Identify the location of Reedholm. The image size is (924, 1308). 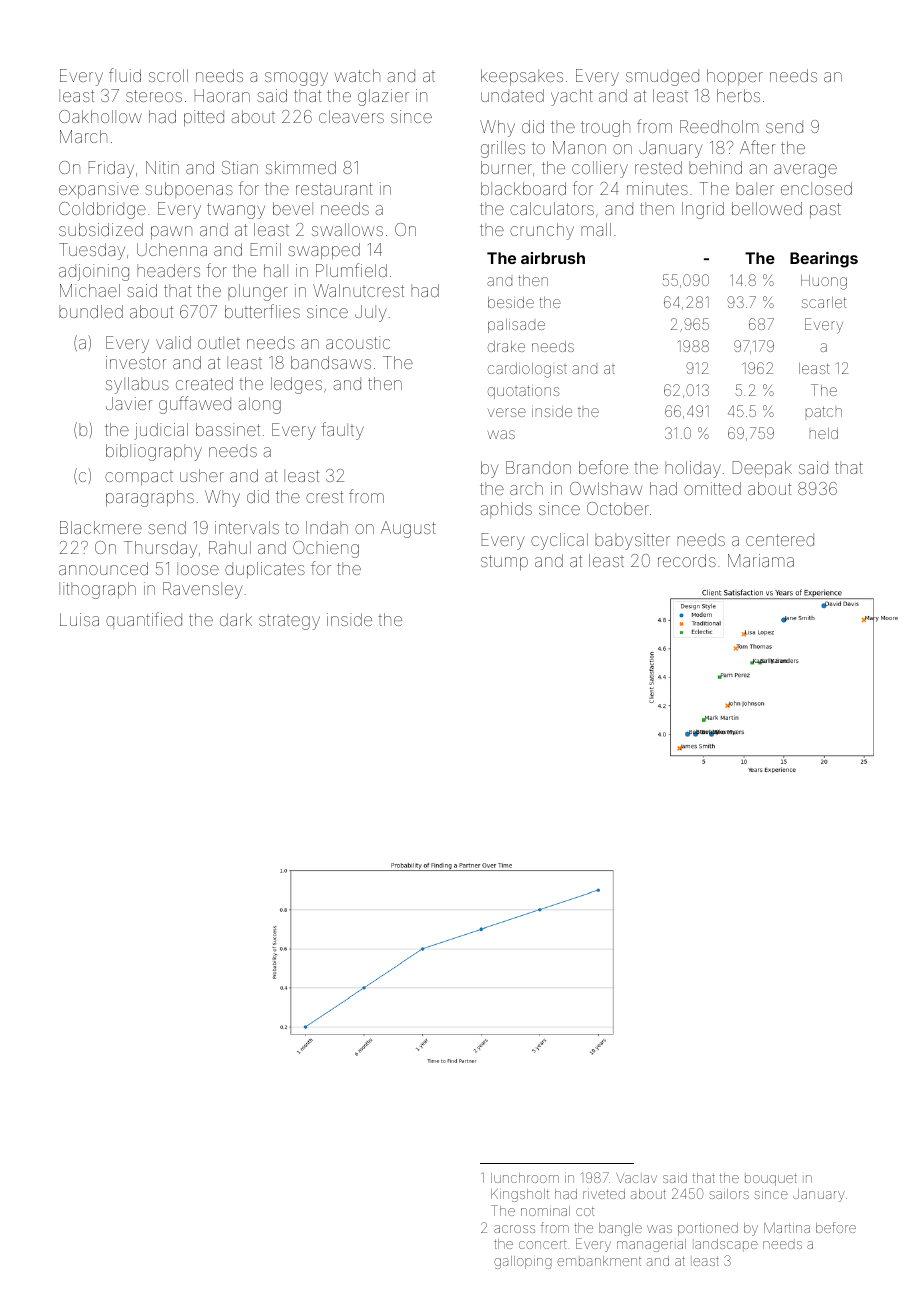
(719, 126).
